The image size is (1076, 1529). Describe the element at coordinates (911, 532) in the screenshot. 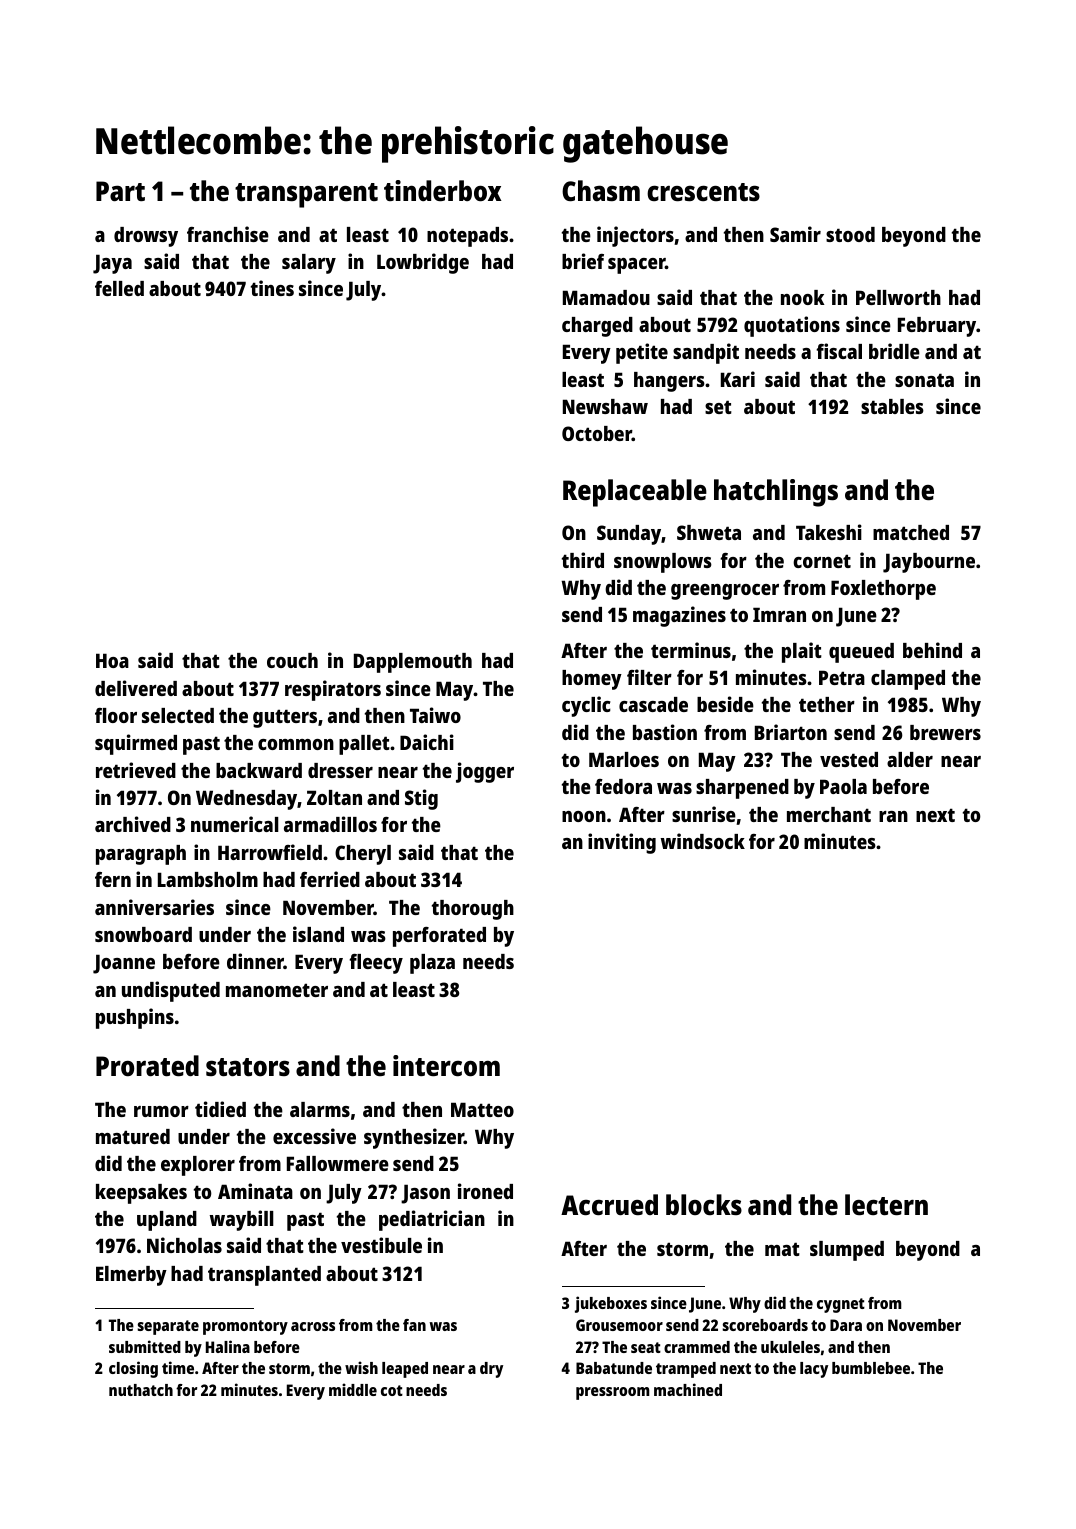

I see `matched` at that location.
